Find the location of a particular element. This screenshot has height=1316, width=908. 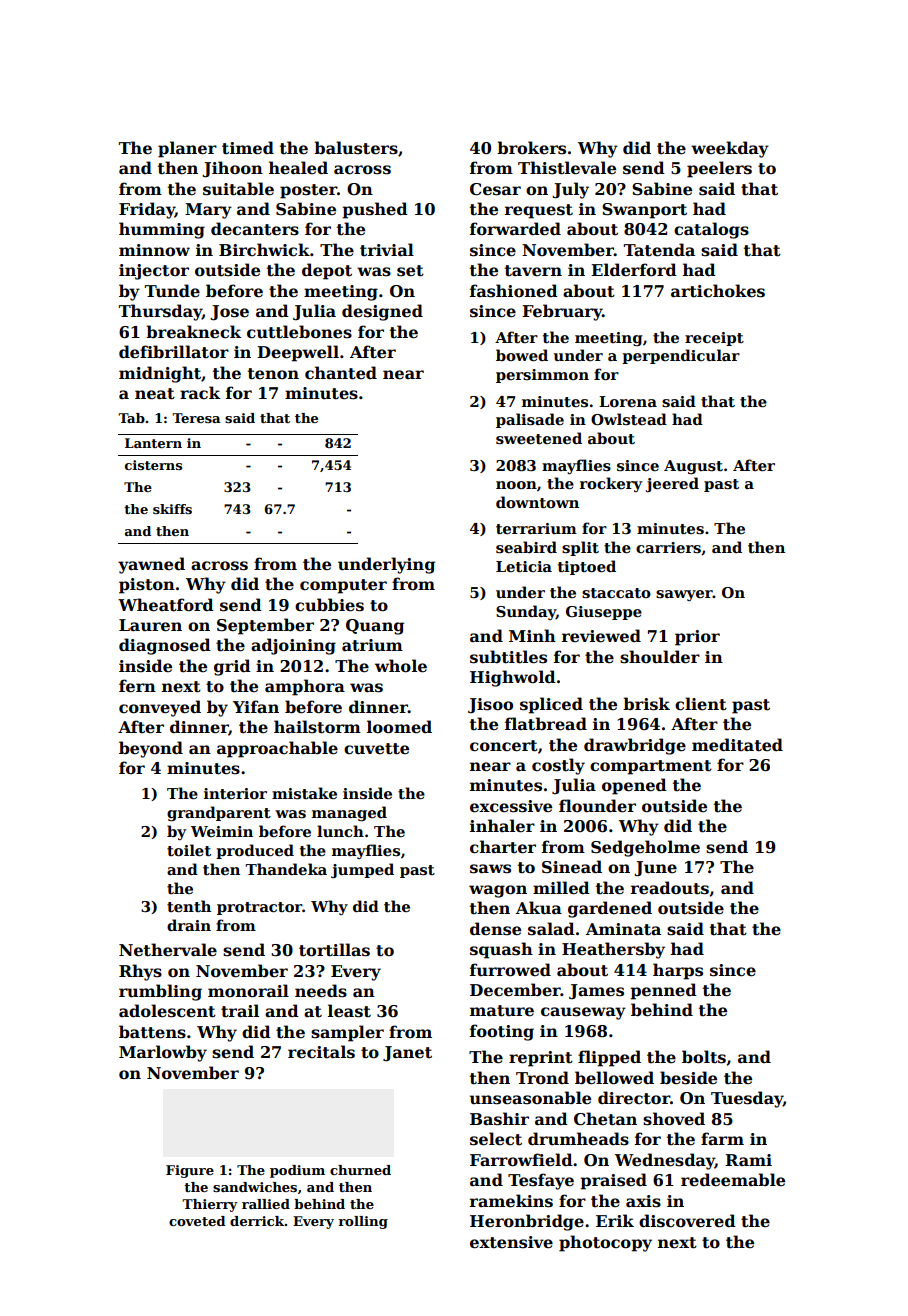

harps is located at coordinates (678, 971).
